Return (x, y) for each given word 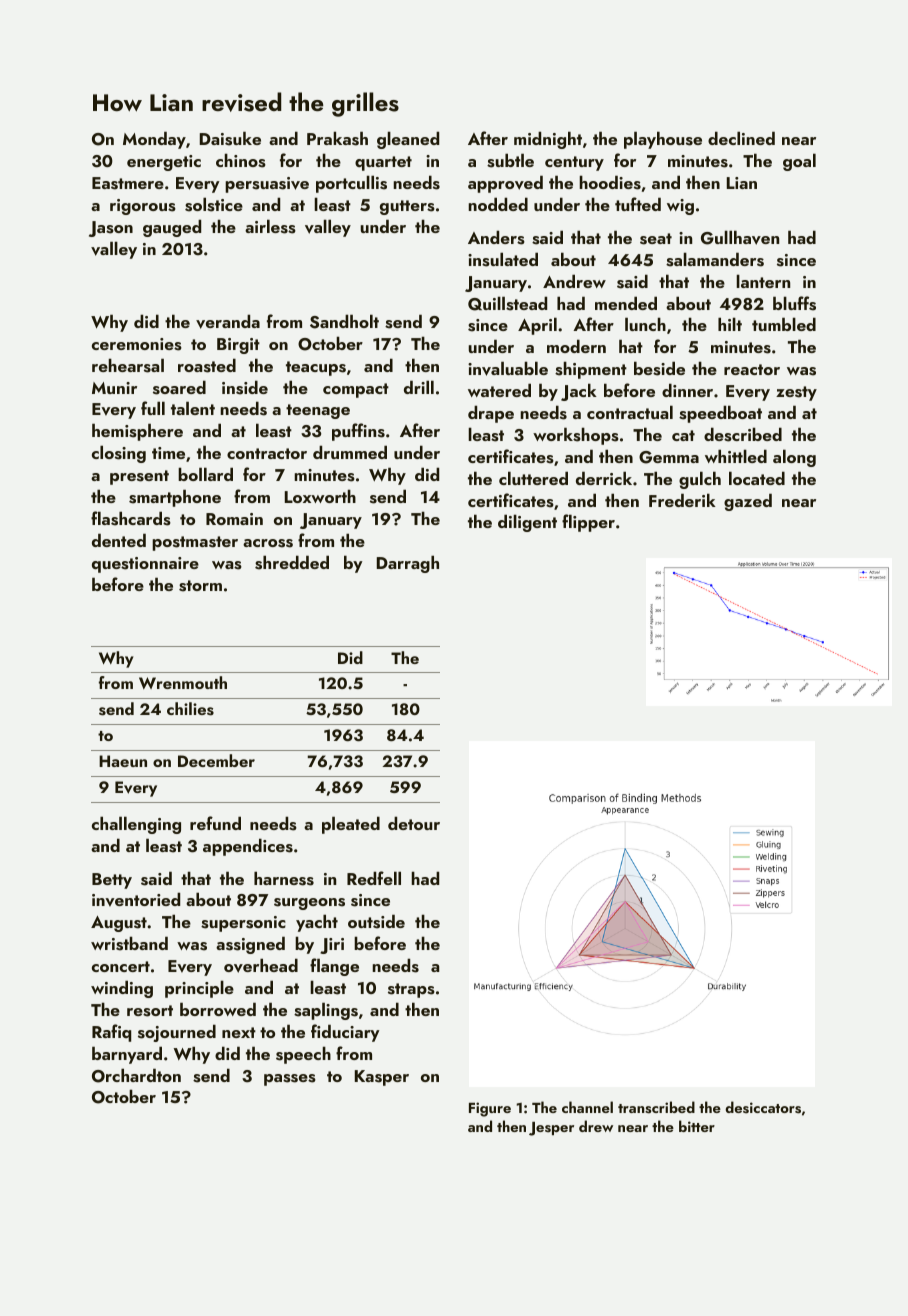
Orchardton (136, 1075)
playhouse (663, 140)
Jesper (551, 1129)
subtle (510, 160)
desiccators (763, 1107)
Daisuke (230, 138)
